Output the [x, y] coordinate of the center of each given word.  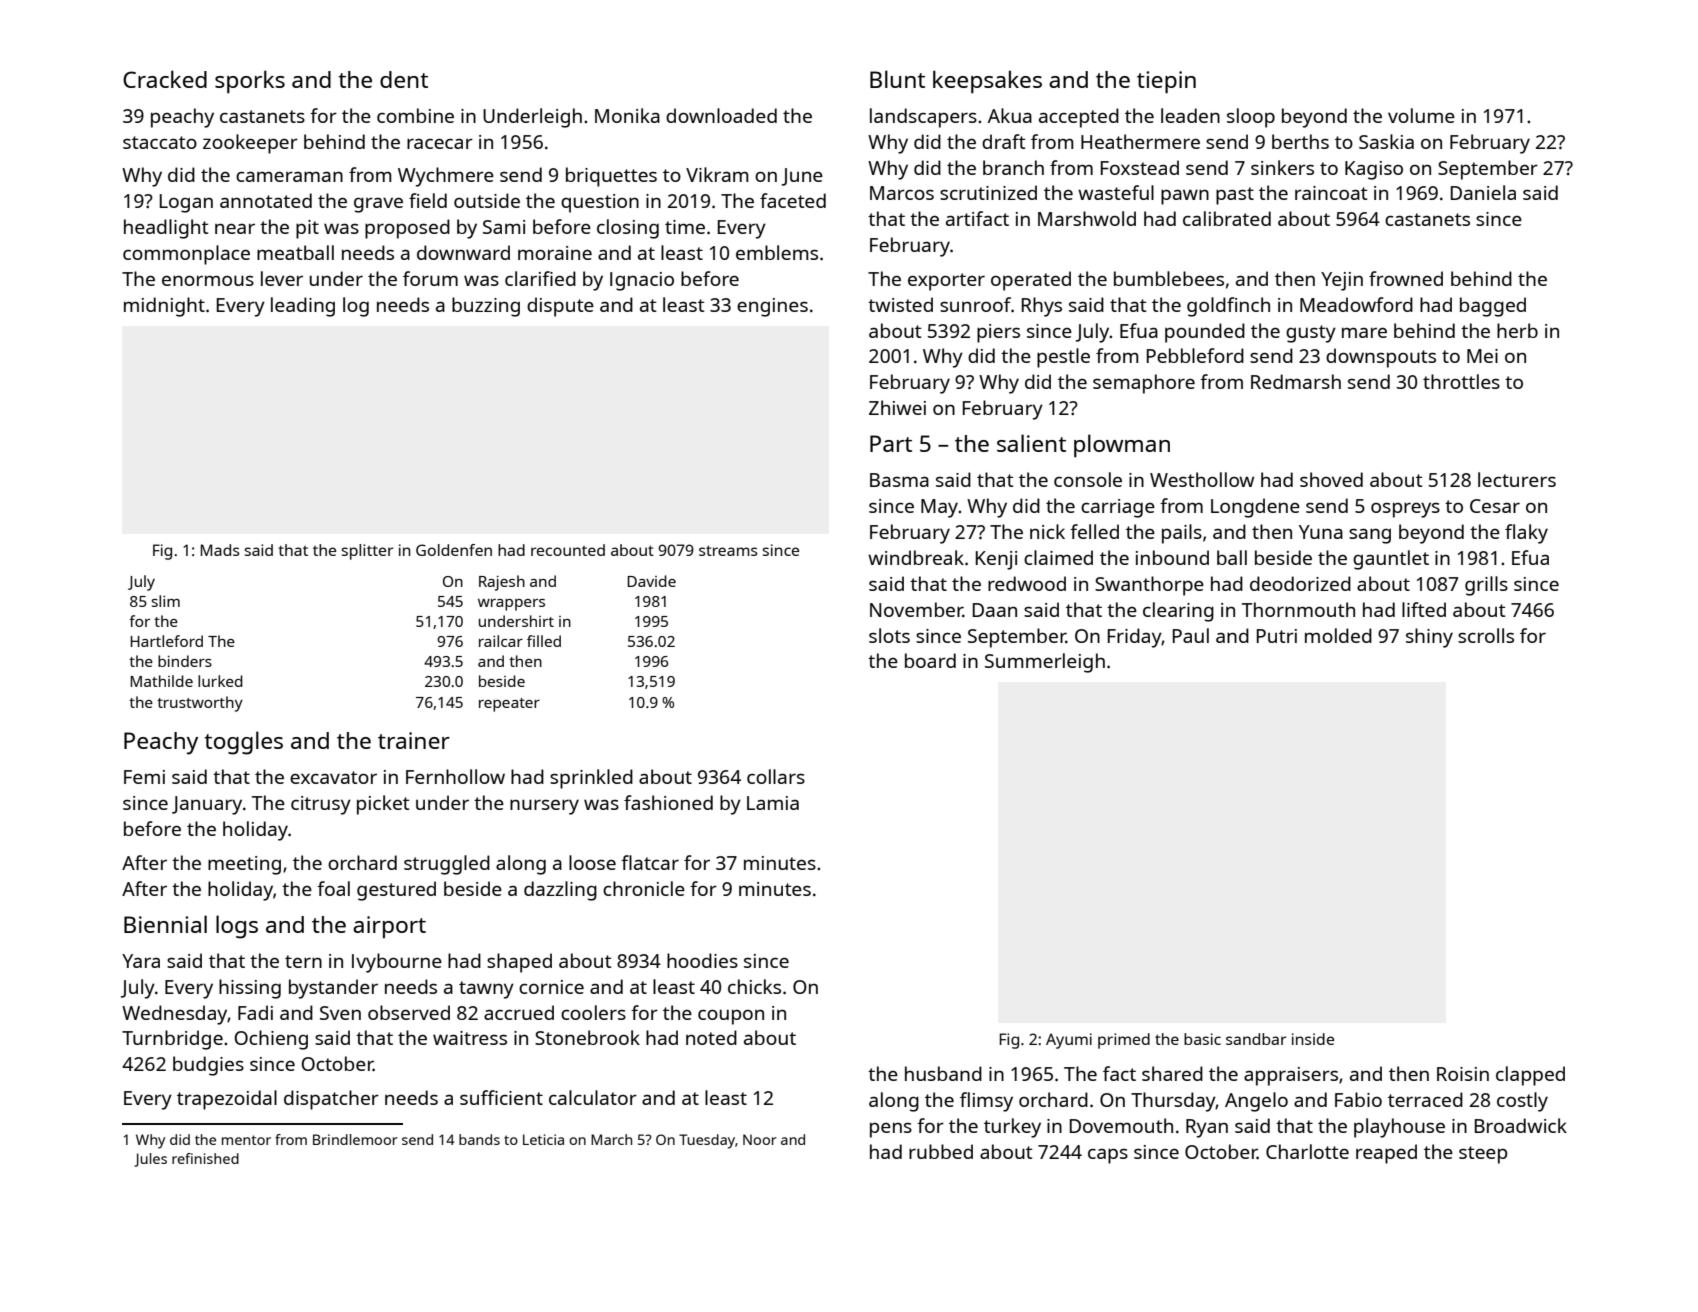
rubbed [941, 1151]
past [1235, 196]
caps [1108, 1156]
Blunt [897, 79]
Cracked [165, 79]
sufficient [501, 1097]
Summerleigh [1045, 663]
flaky [1526, 534]
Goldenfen [454, 550]
